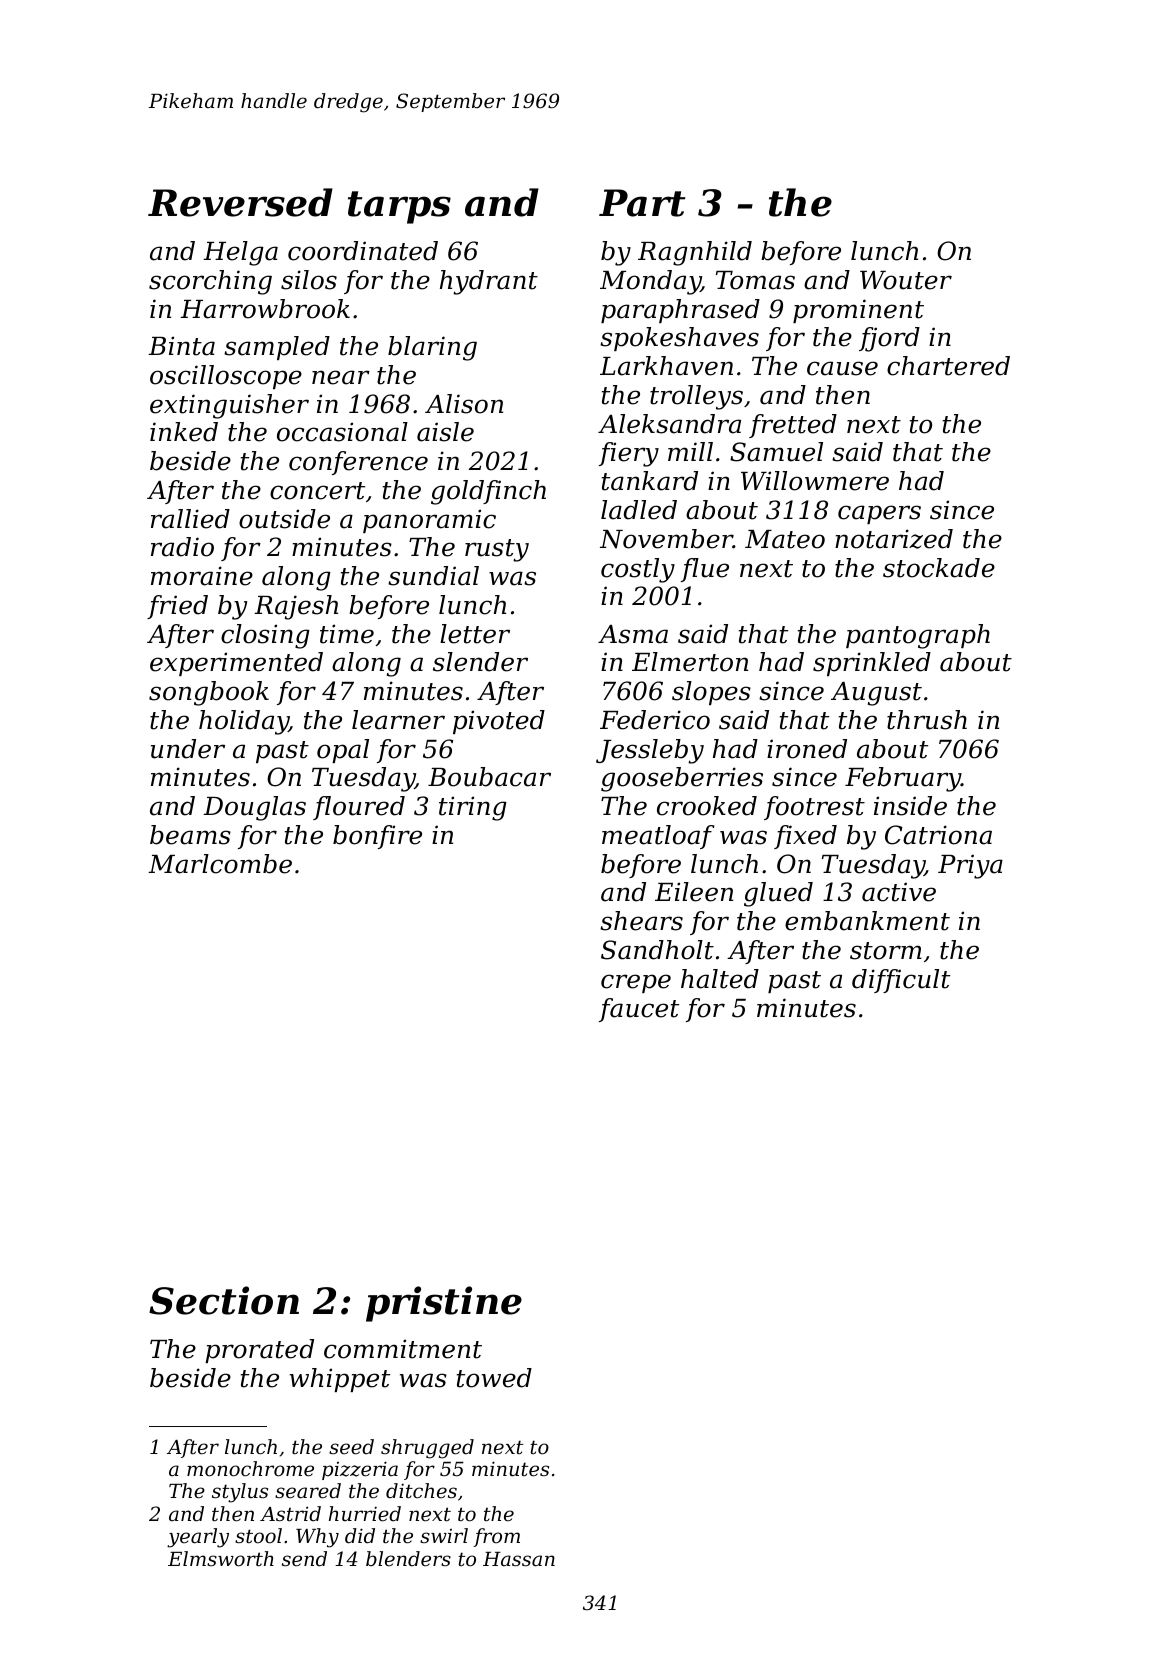 Image resolution: width=1165 pixels, height=1654 pixels. I want to click on towed, so click(494, 1378).
